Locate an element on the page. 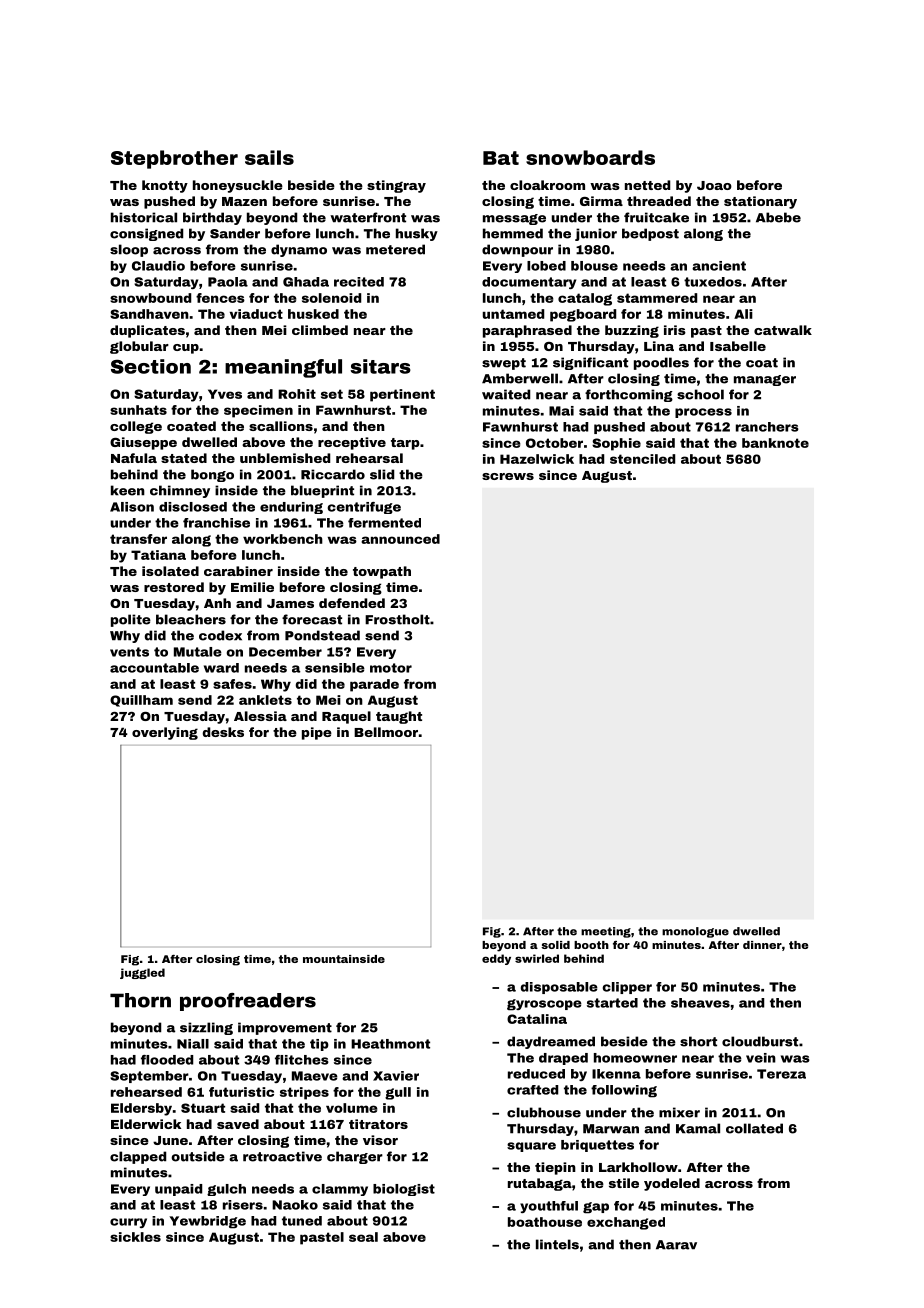 Image resolution: width=924 pixels, height=1308 pixels. overlying is located at coordinates (165, 733).
